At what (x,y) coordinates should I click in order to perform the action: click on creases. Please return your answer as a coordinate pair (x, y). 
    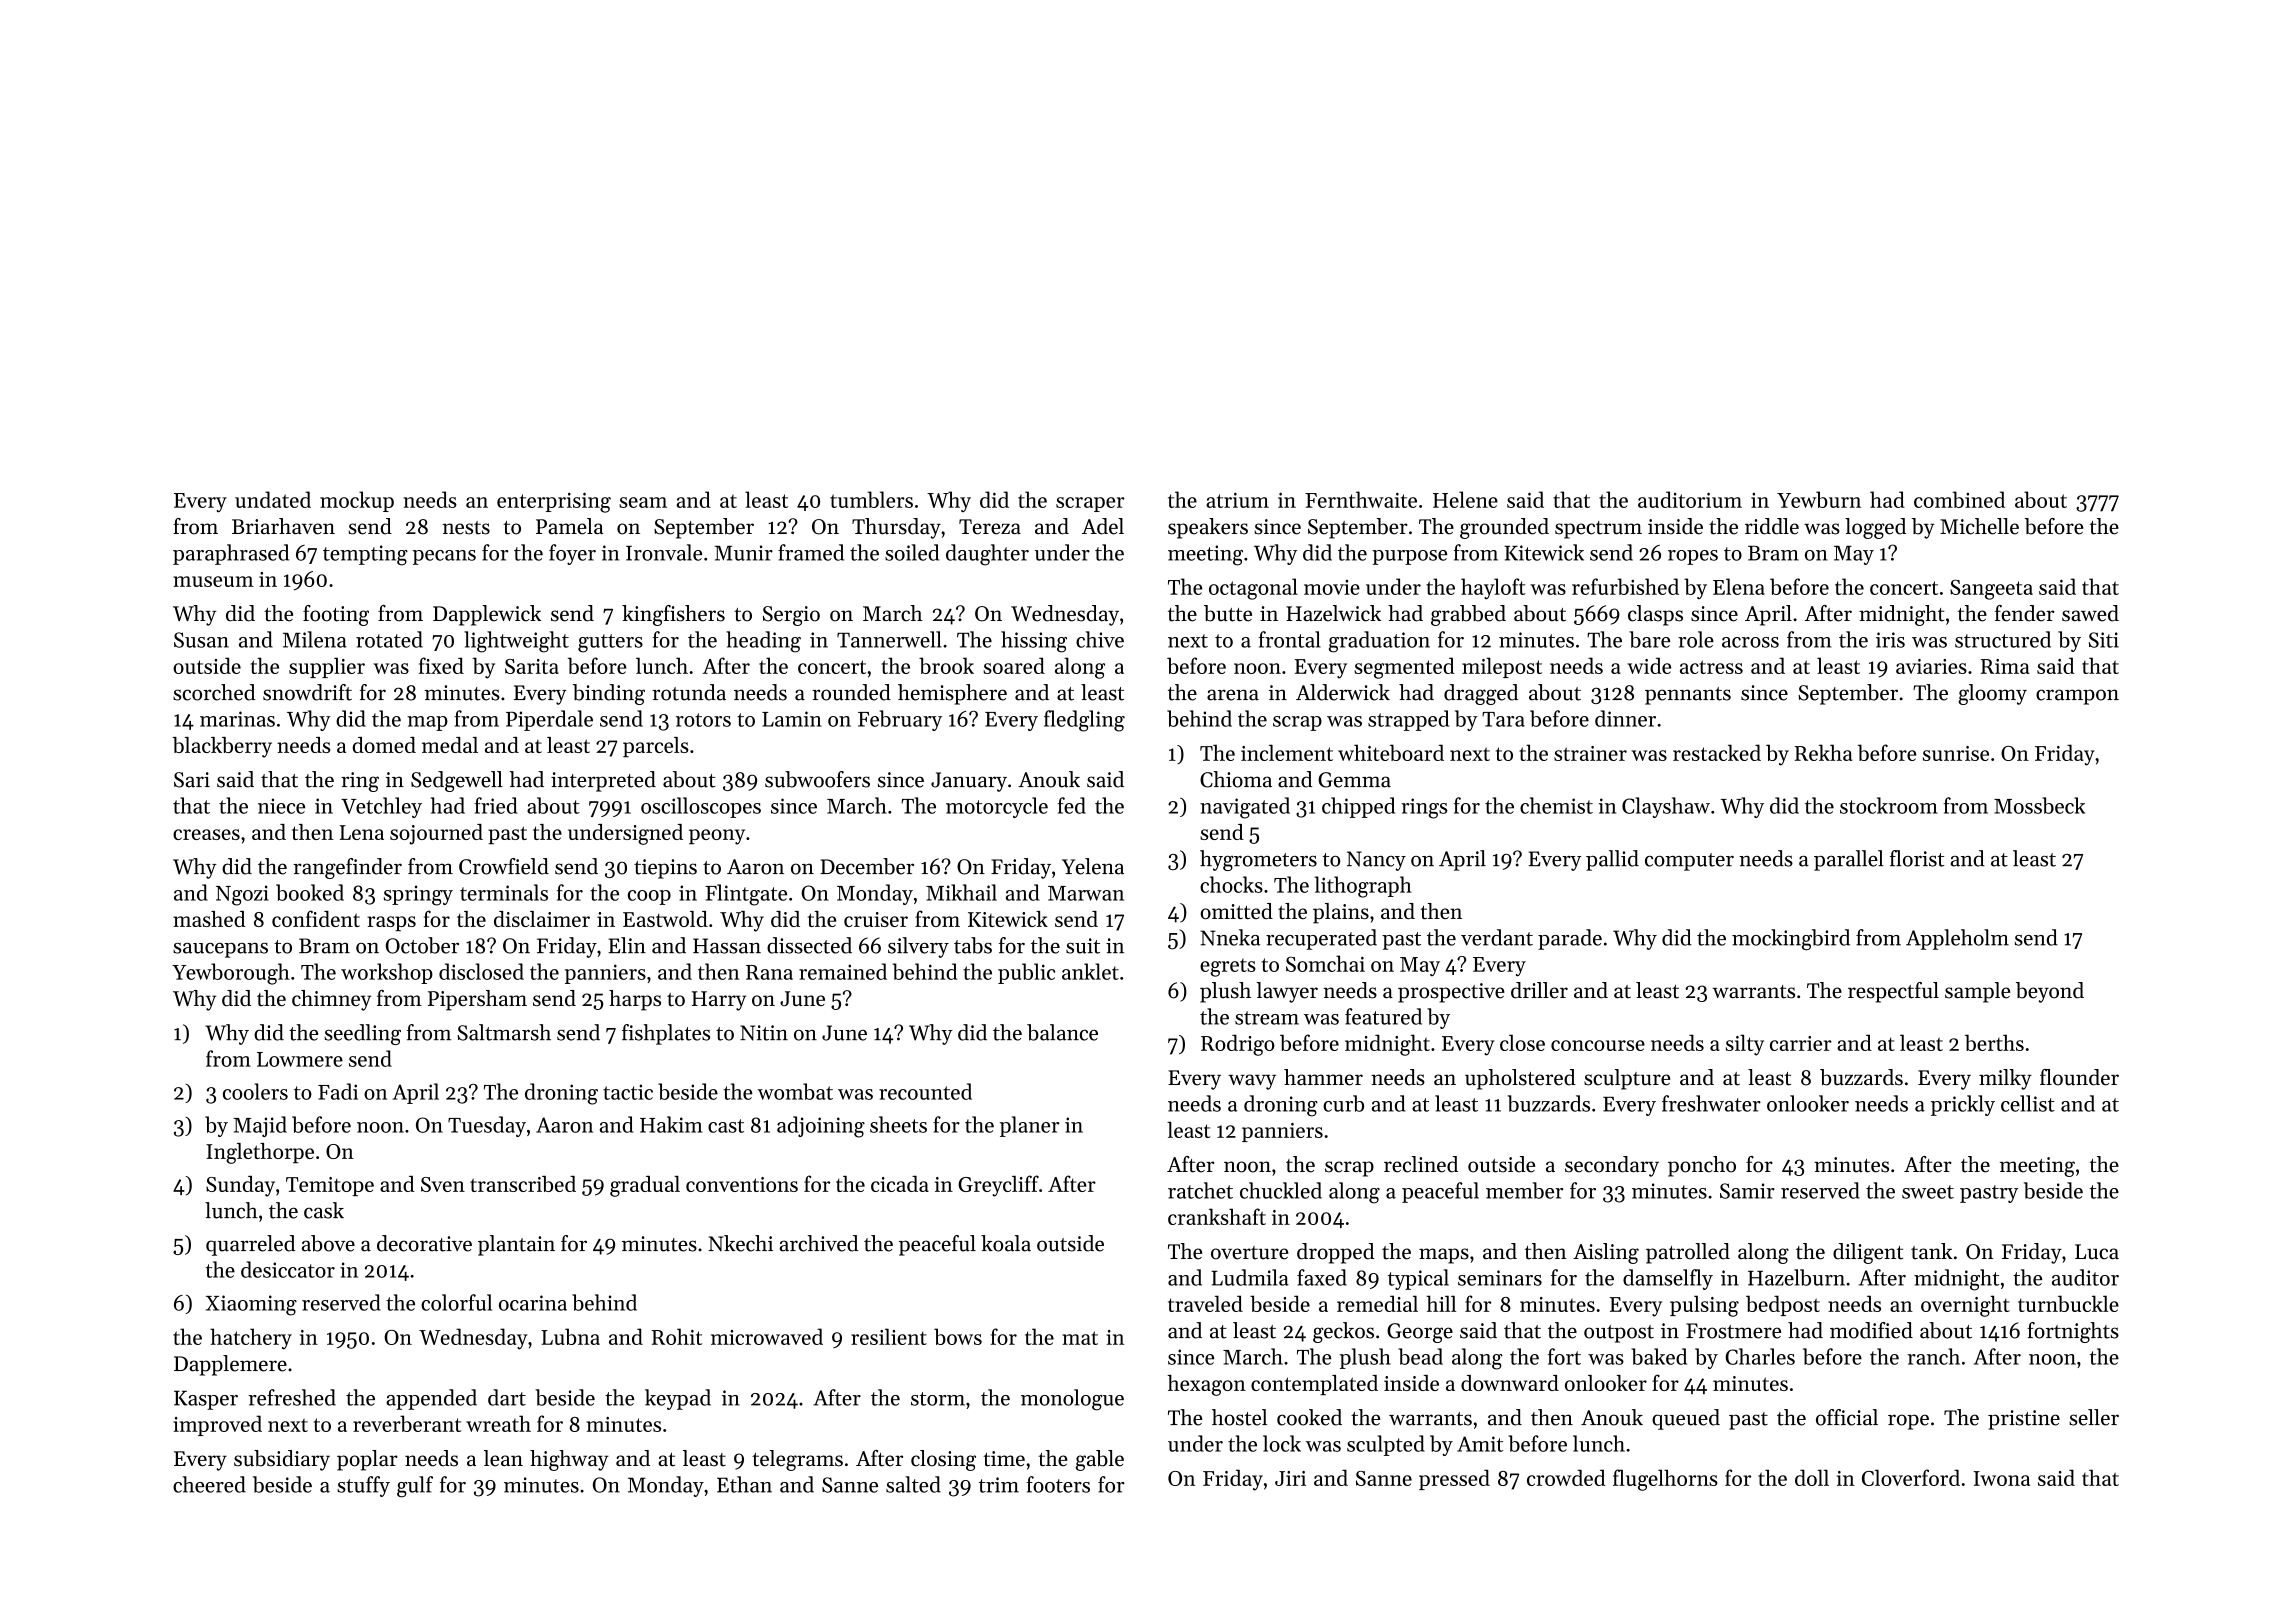
    Looking at the image, I should click on (206, 834).
